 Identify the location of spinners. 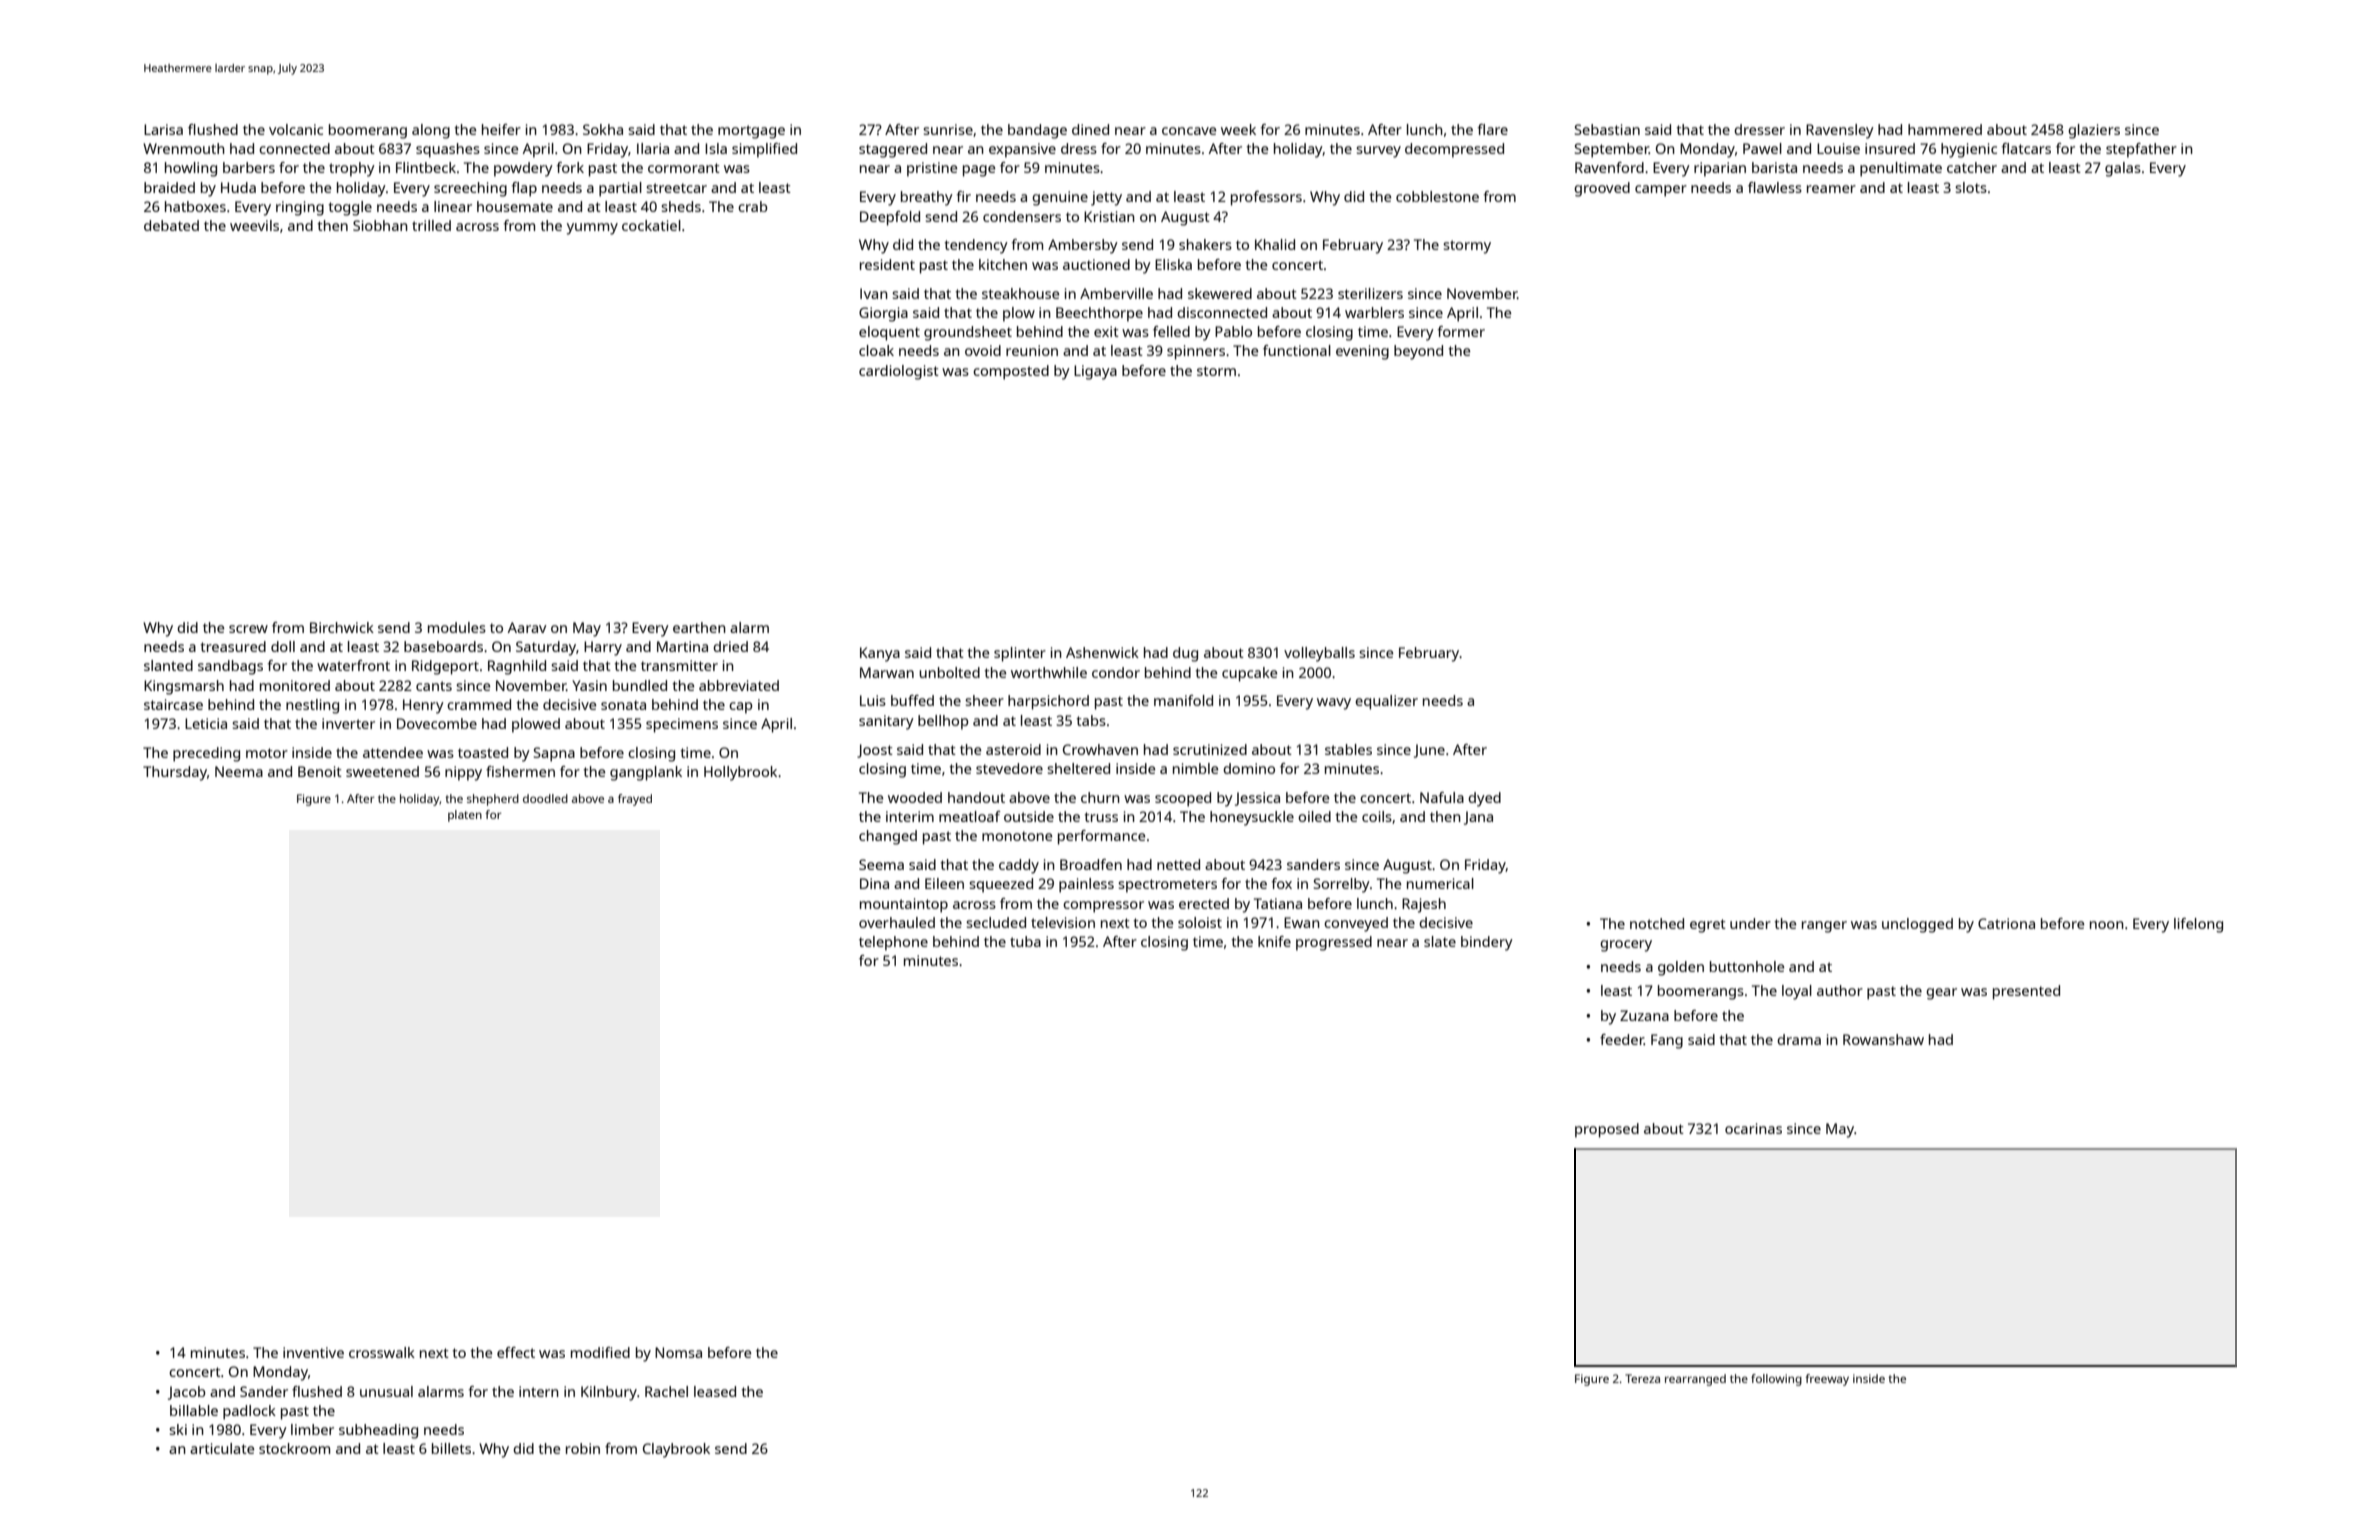
(1196, 352).
